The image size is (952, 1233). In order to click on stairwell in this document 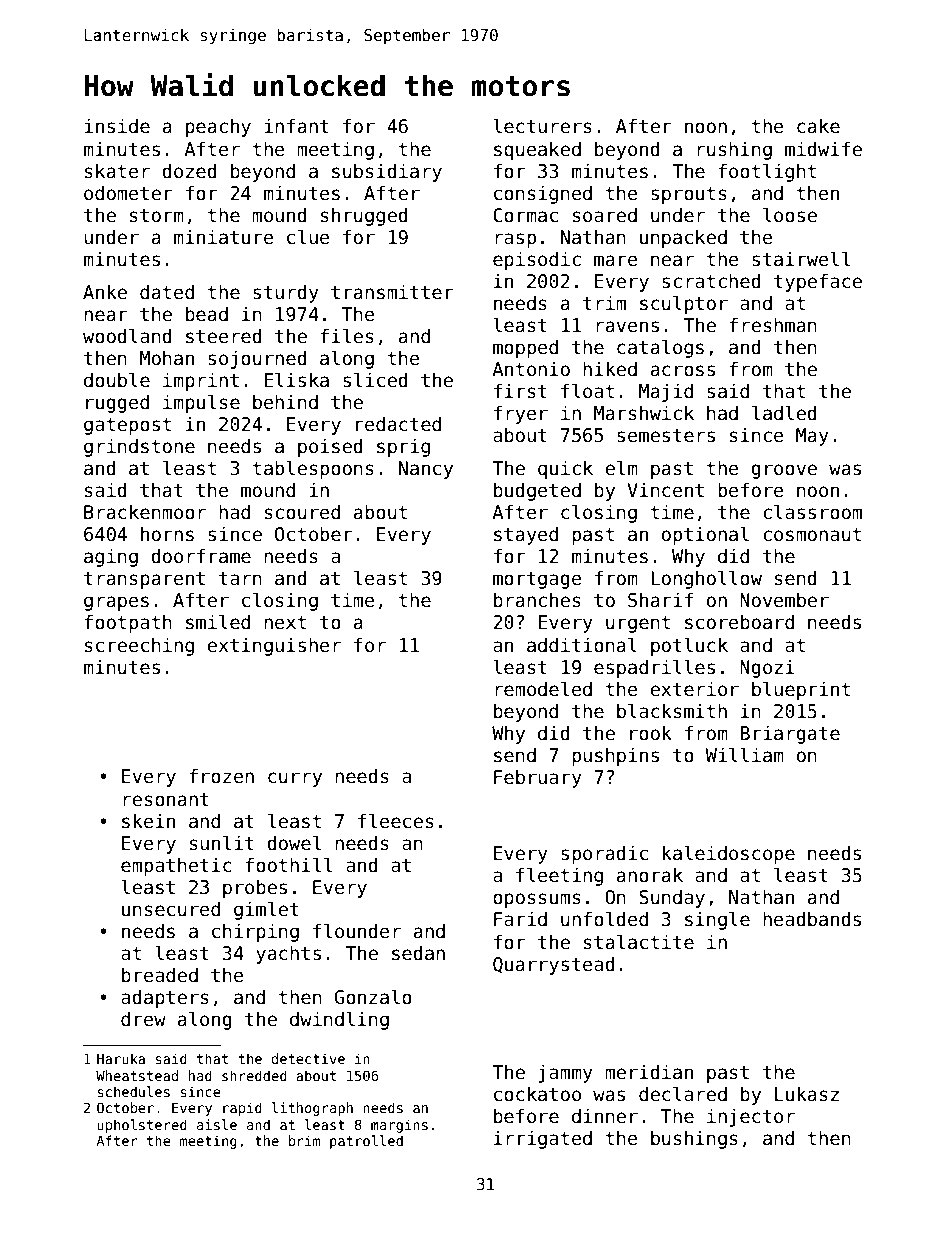, I will do `click(801, 259)`.
